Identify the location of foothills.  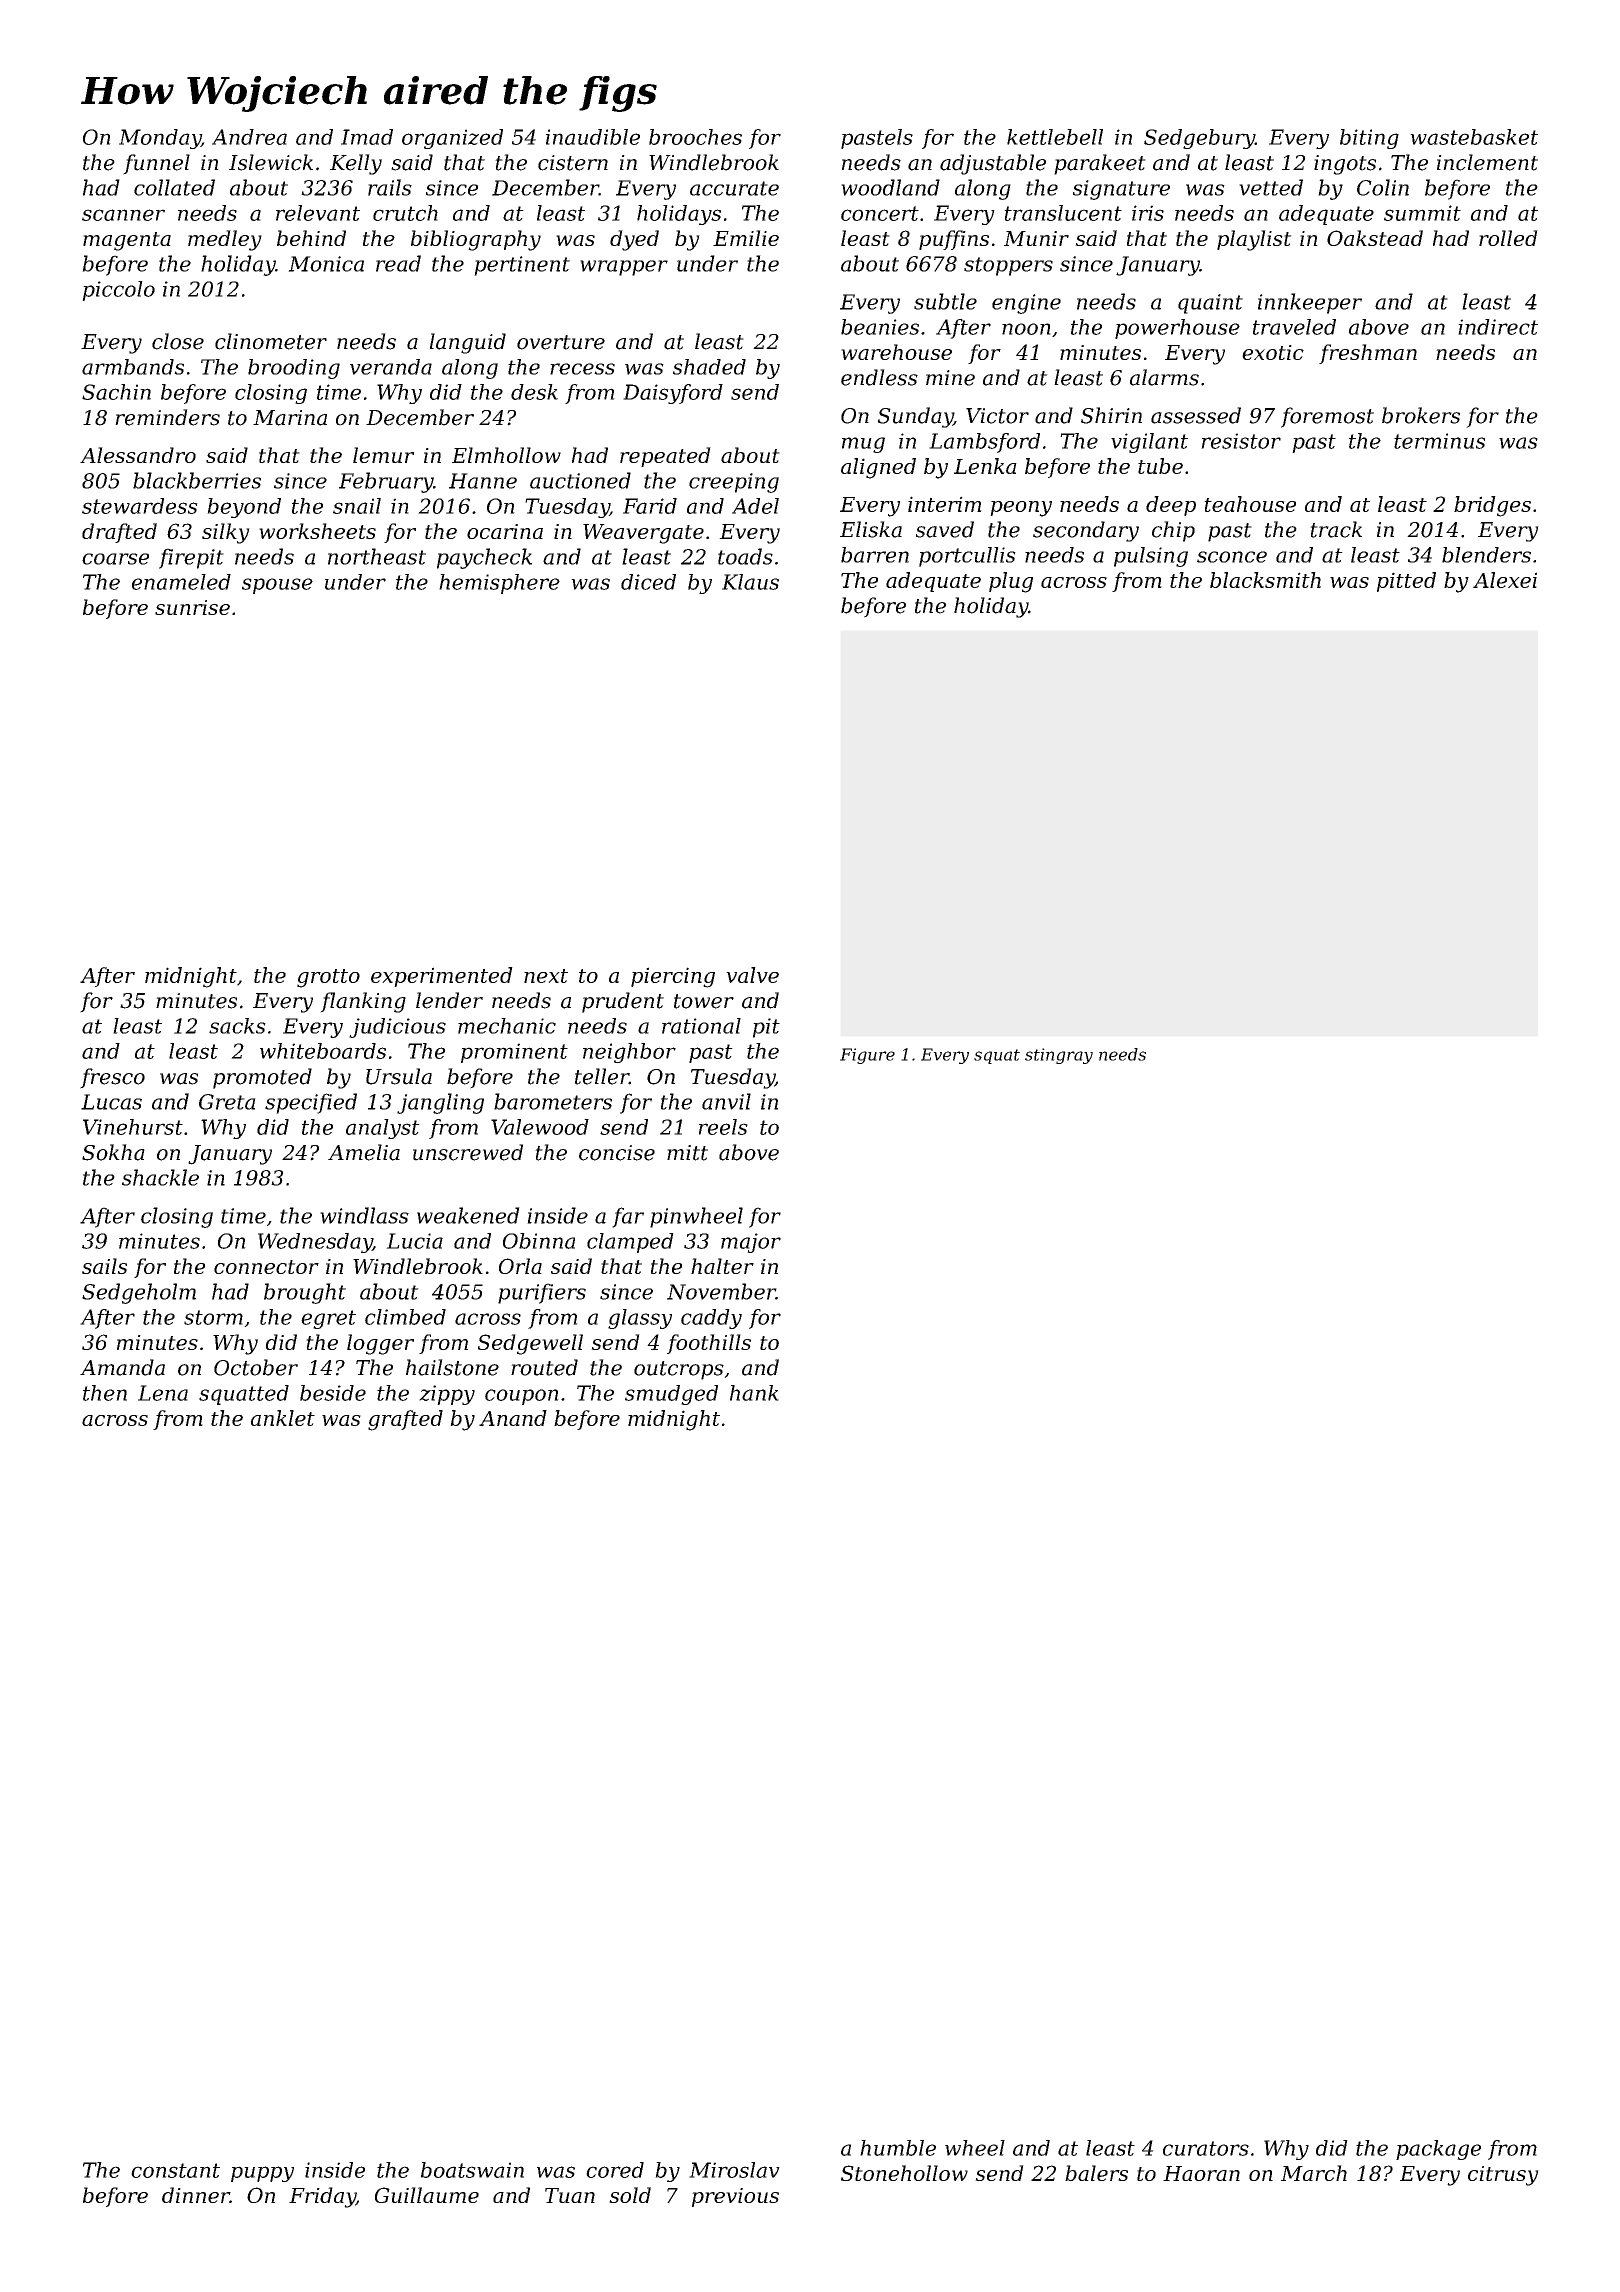
(709, 1344).
